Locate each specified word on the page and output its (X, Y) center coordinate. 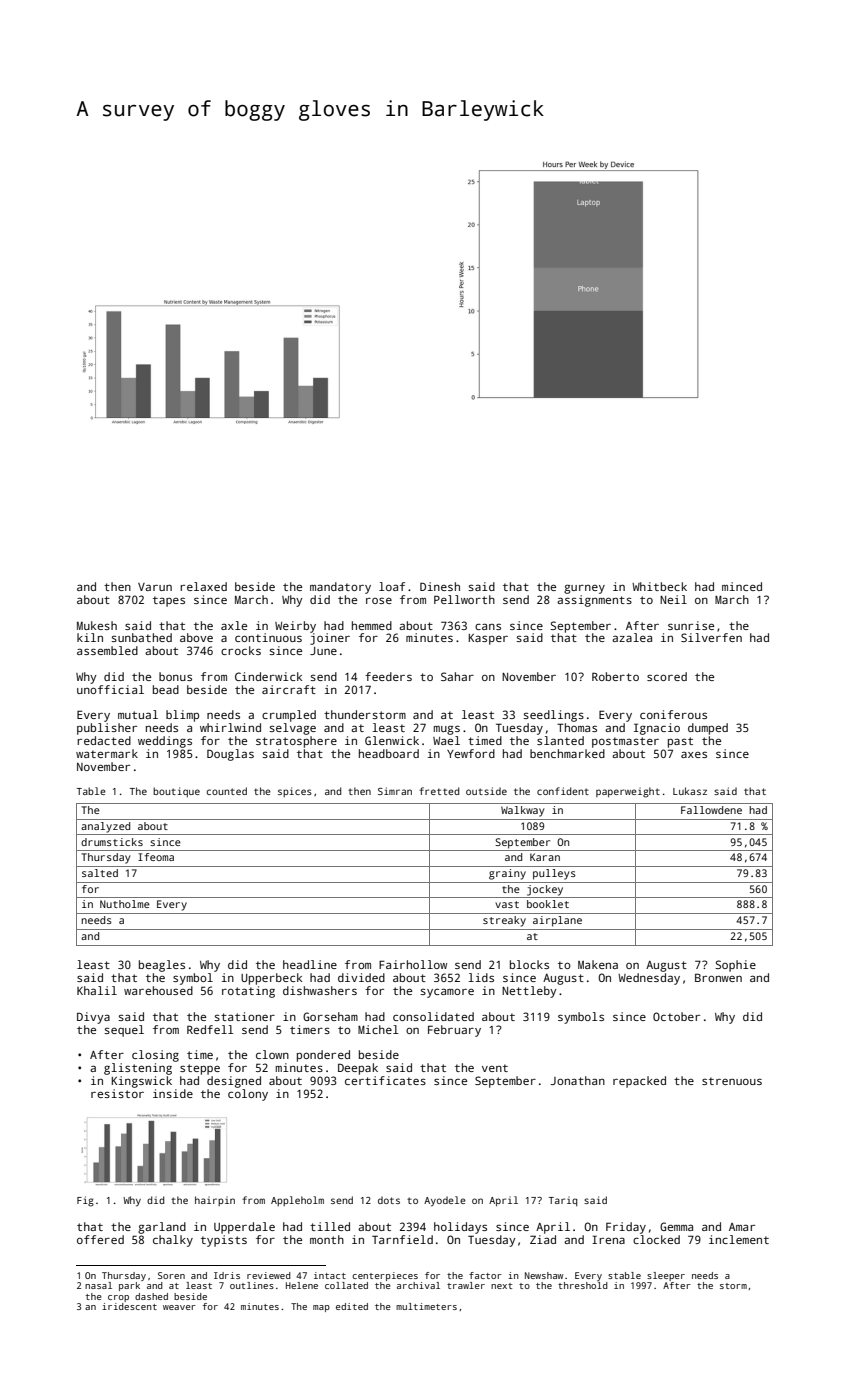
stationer (245, 1016)
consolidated (433, 1016)
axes (694, 754)
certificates (385, 1080)
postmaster (625, 742)
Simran (395, 791)
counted (227, 791)
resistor (117, 1093)
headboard (389, 753)
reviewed (269, 1275)
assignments (594, 601)
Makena (598, 964)
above (196, 637)
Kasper (488, 639)
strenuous (732, 1081)
